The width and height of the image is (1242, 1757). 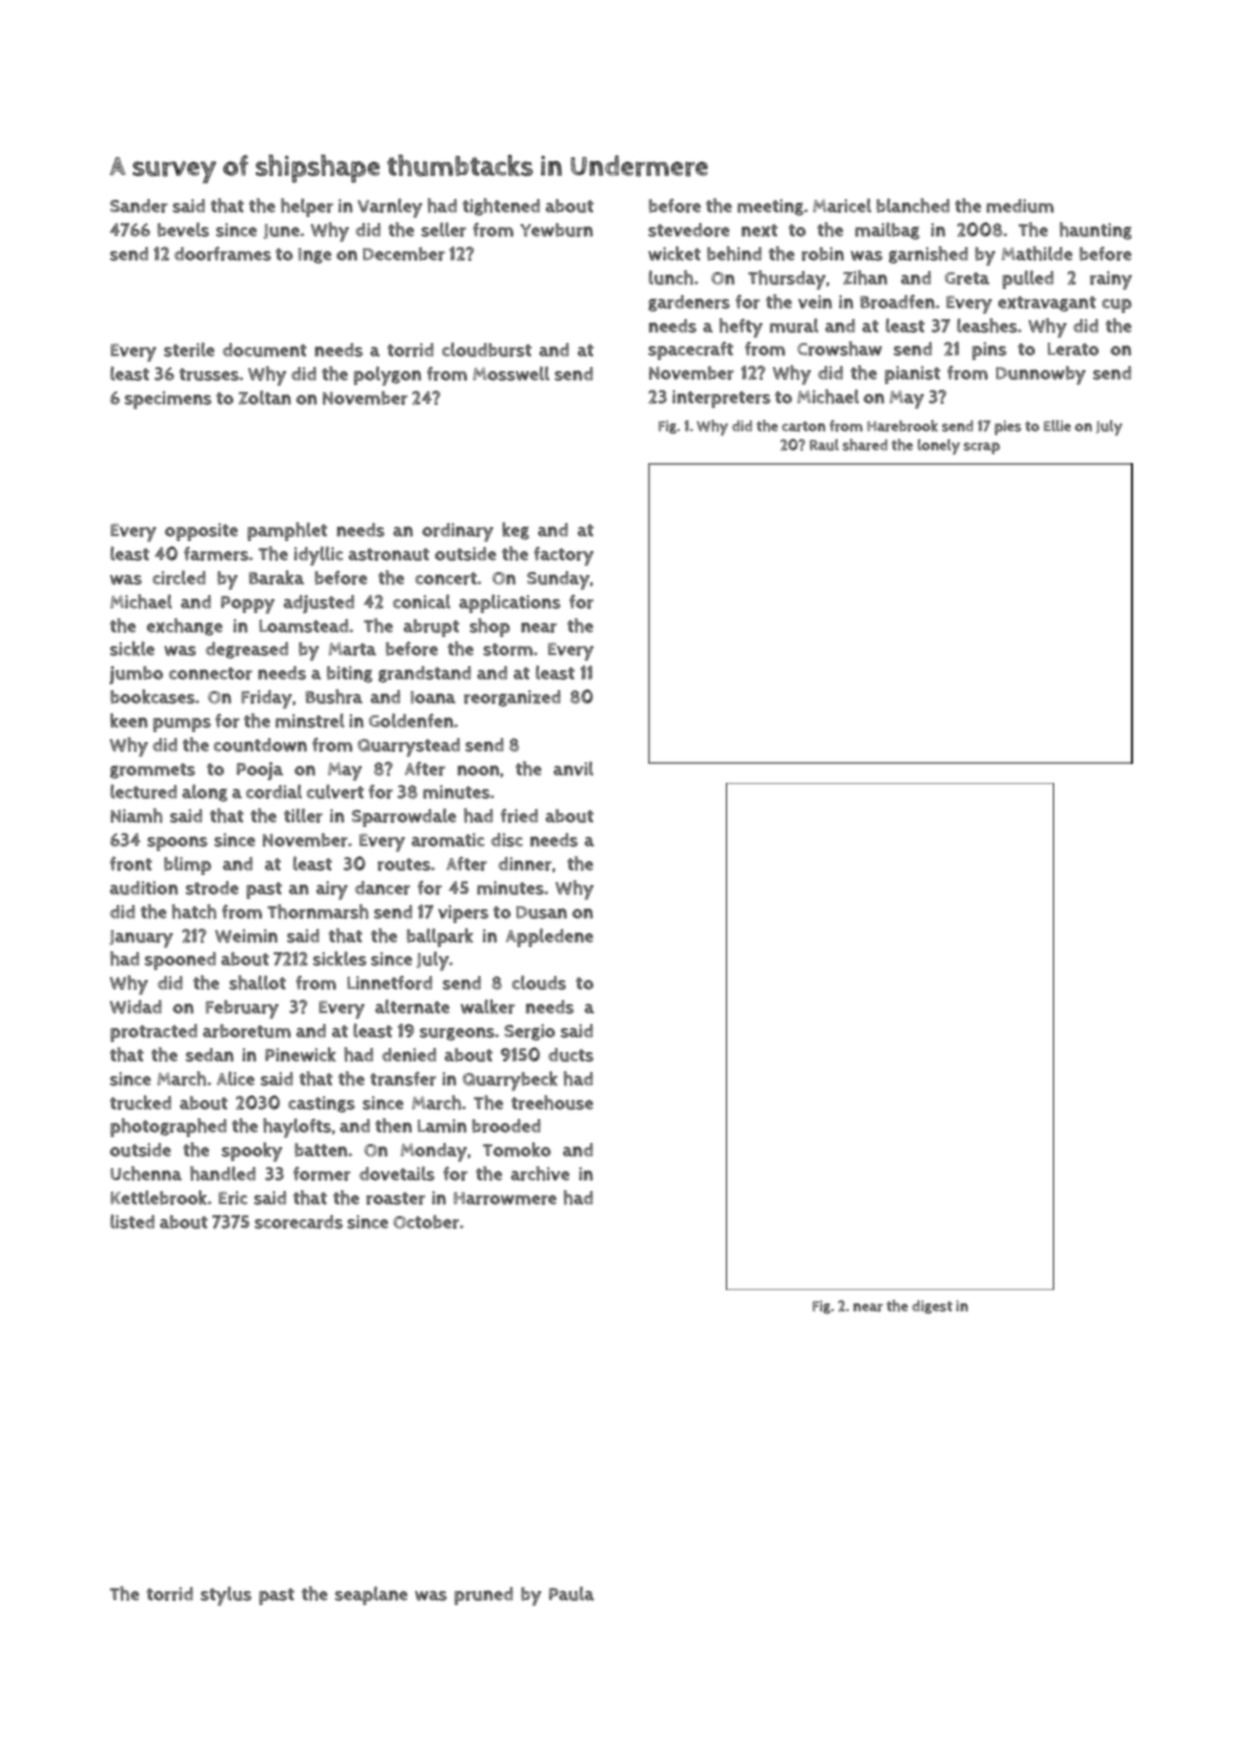 What do you see at coordinates (505, 1198) in the image?
I see `Harrowmere` at bounding box center [505, 1198].
